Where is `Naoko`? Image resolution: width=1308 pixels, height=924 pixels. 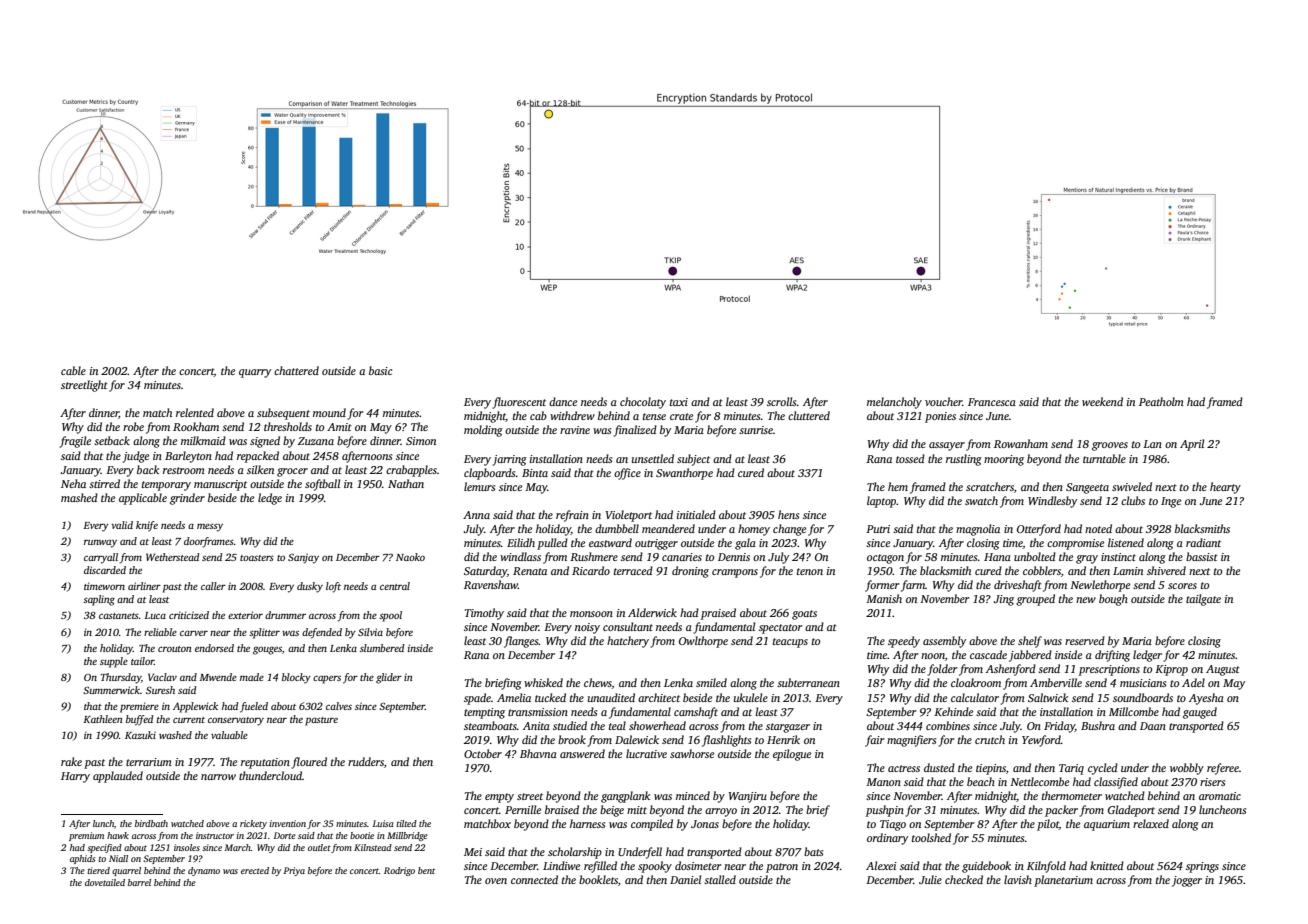 Naoko is located at coordinates (410, 557).
